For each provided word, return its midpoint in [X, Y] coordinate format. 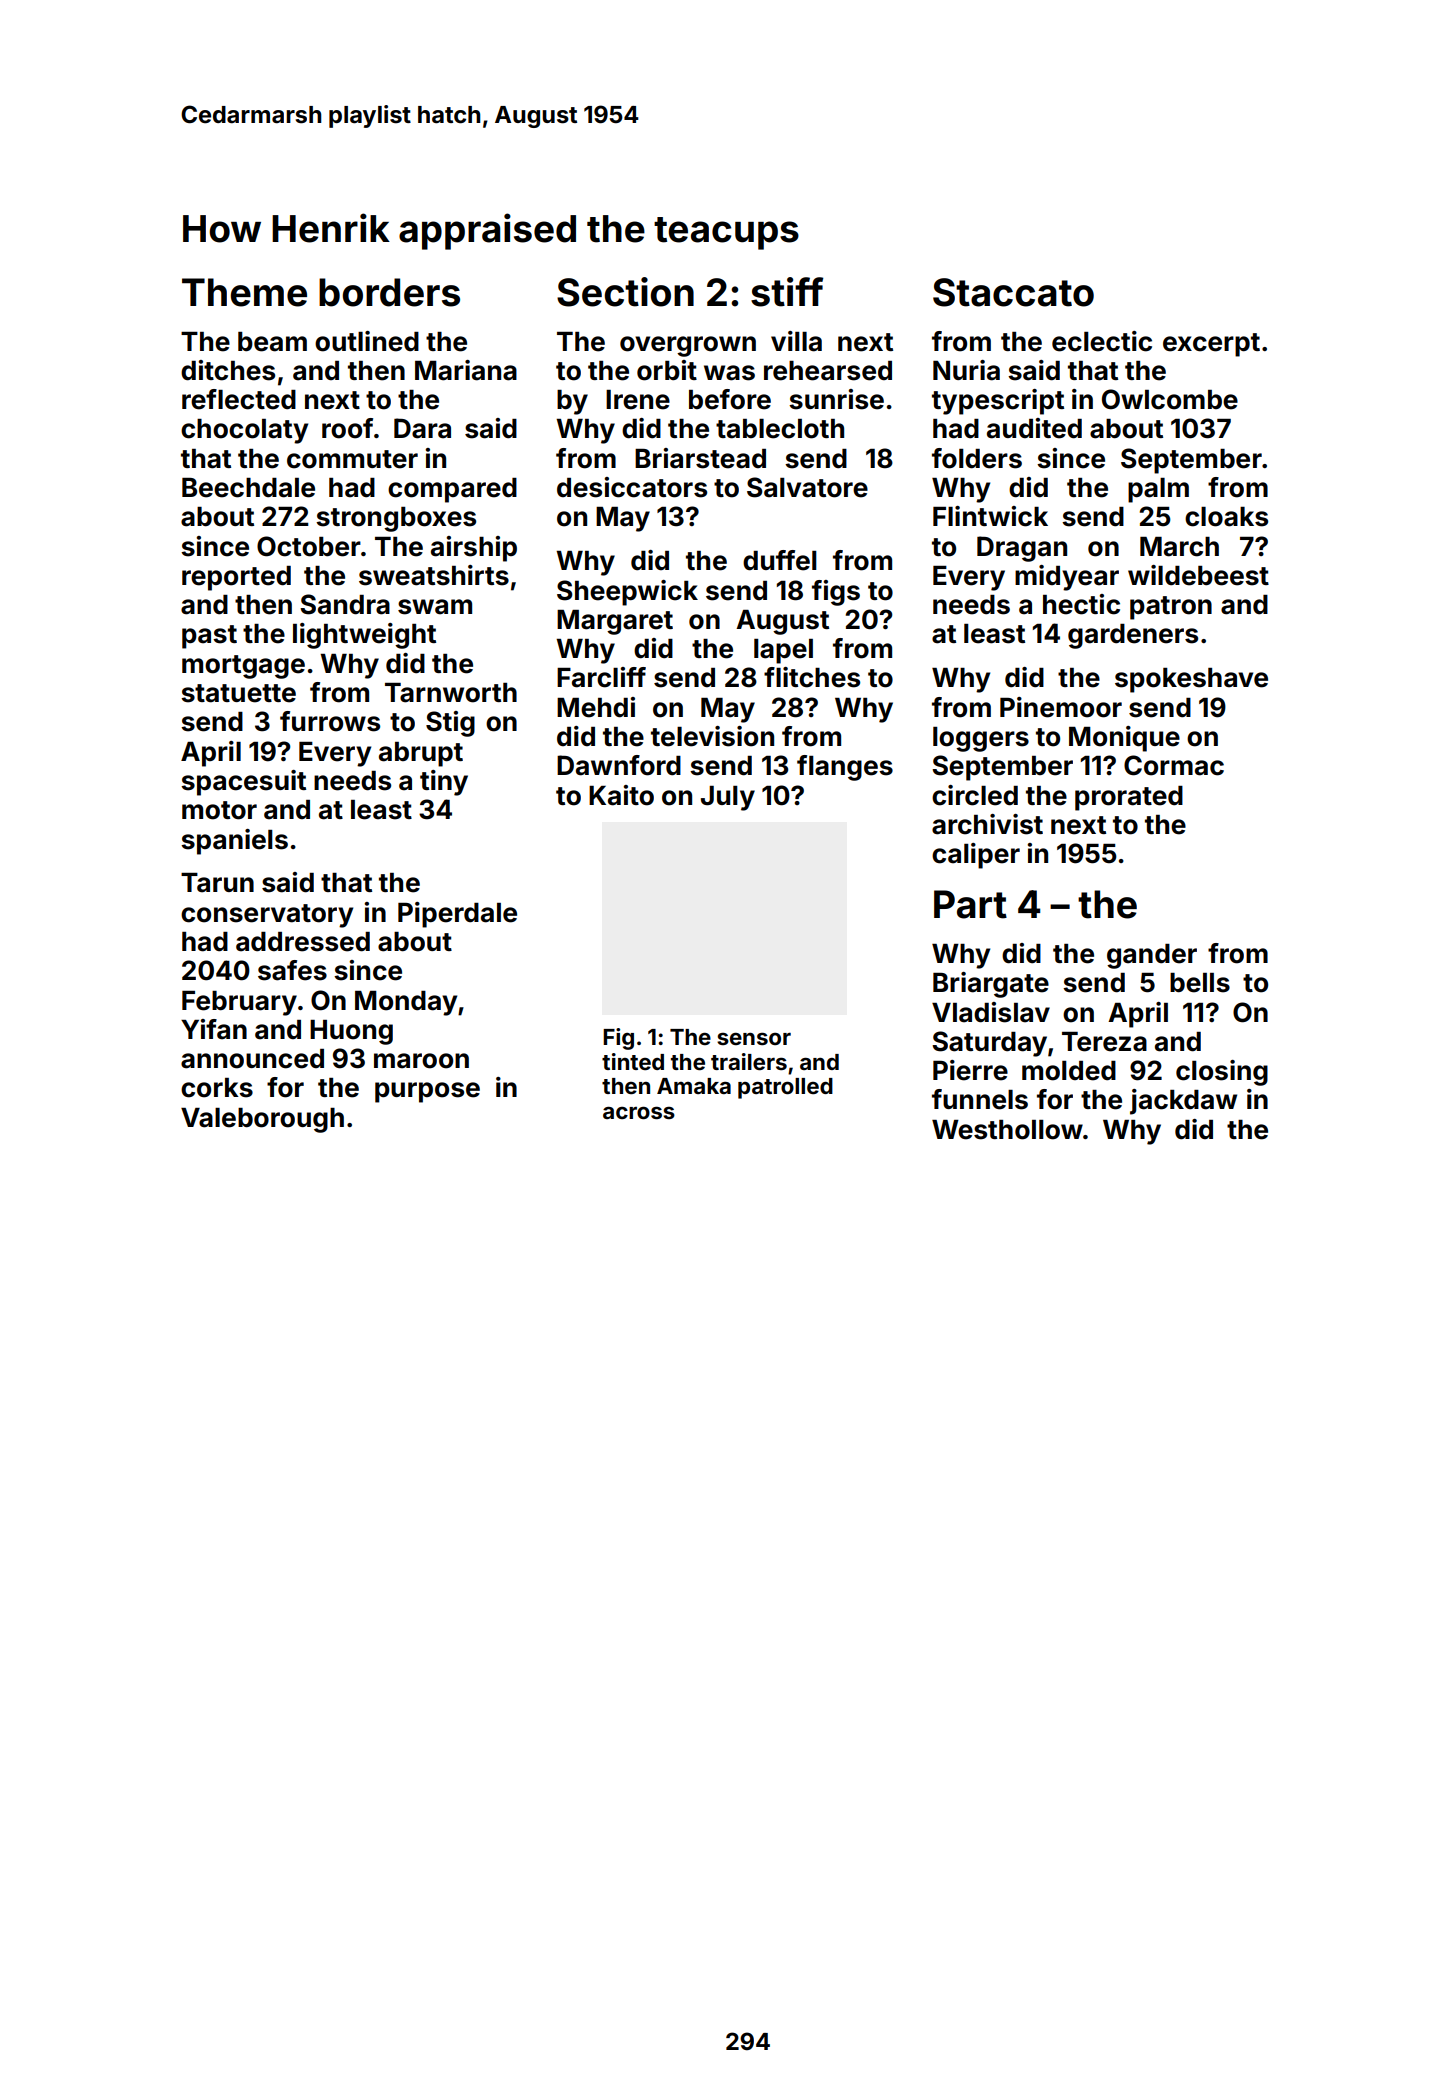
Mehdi [596, 707]
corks [217, 1088]
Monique [1124, 739]
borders [389, 292]
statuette [238, 693]
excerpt [1211, 345]
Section [625, 292]
